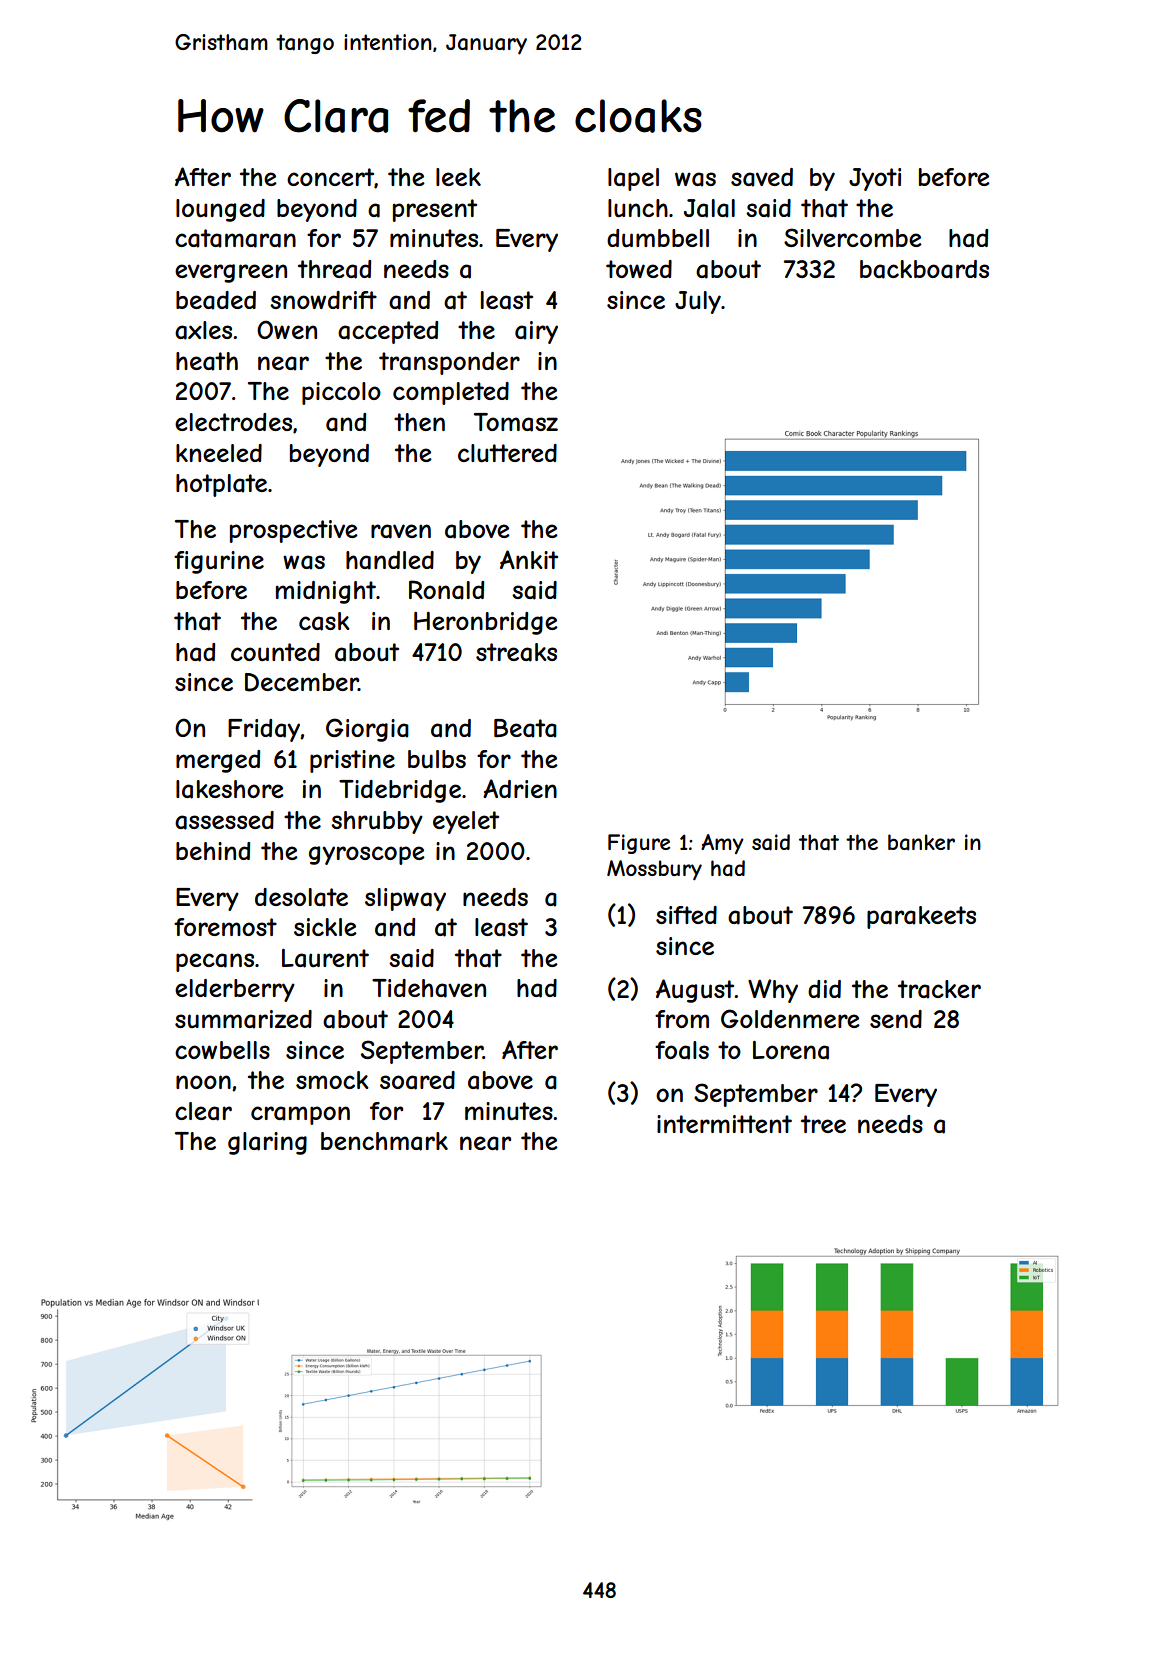 The image size is (1165, 1654). Describe the element at coordinates (330, 177) in the screenshot. I see `concert` at that location.
